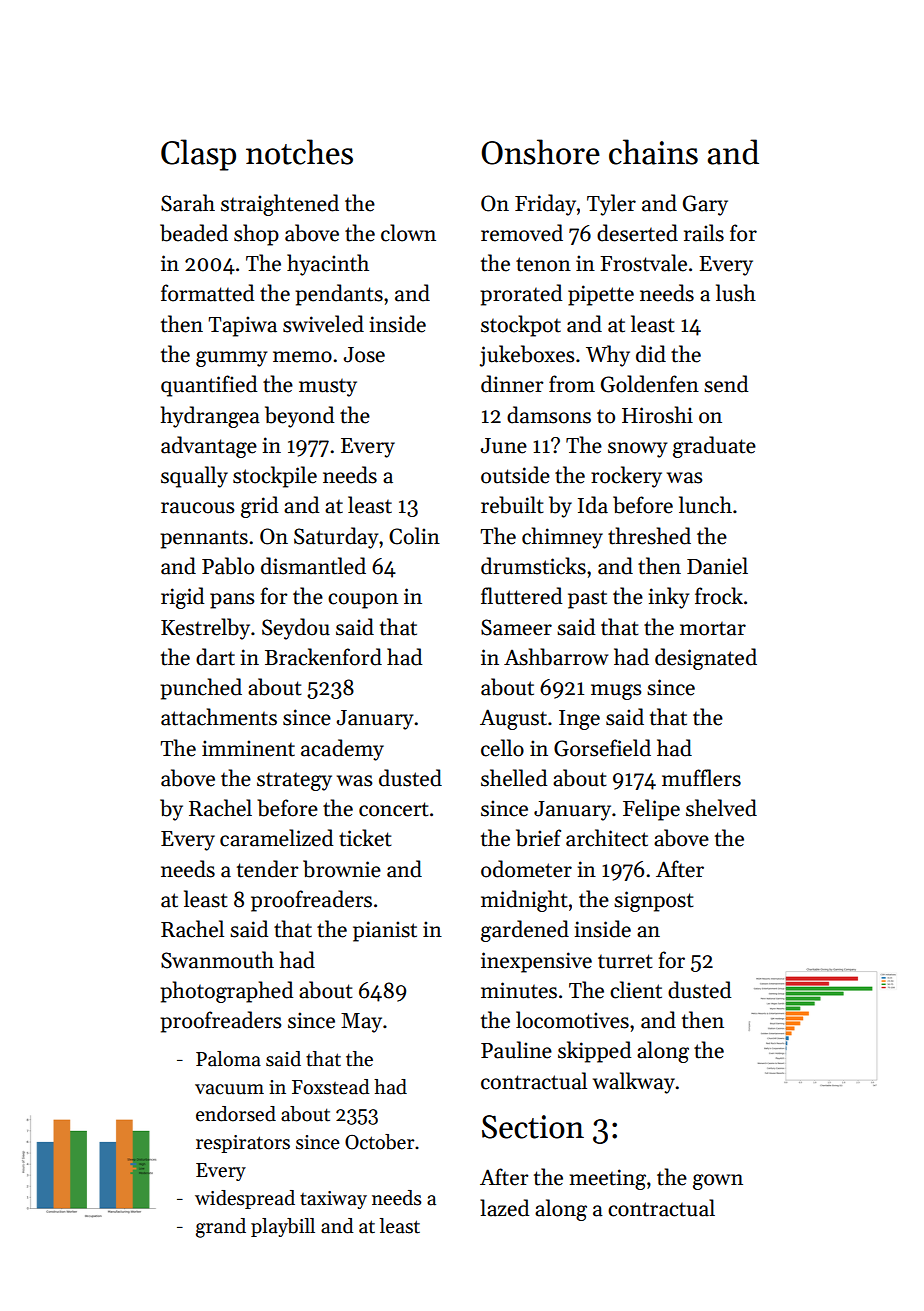 This screenshot has height=1311, width=924. Describe the element at coordinates (718, 1182) in the screenshot. I see `gown` at that location.
